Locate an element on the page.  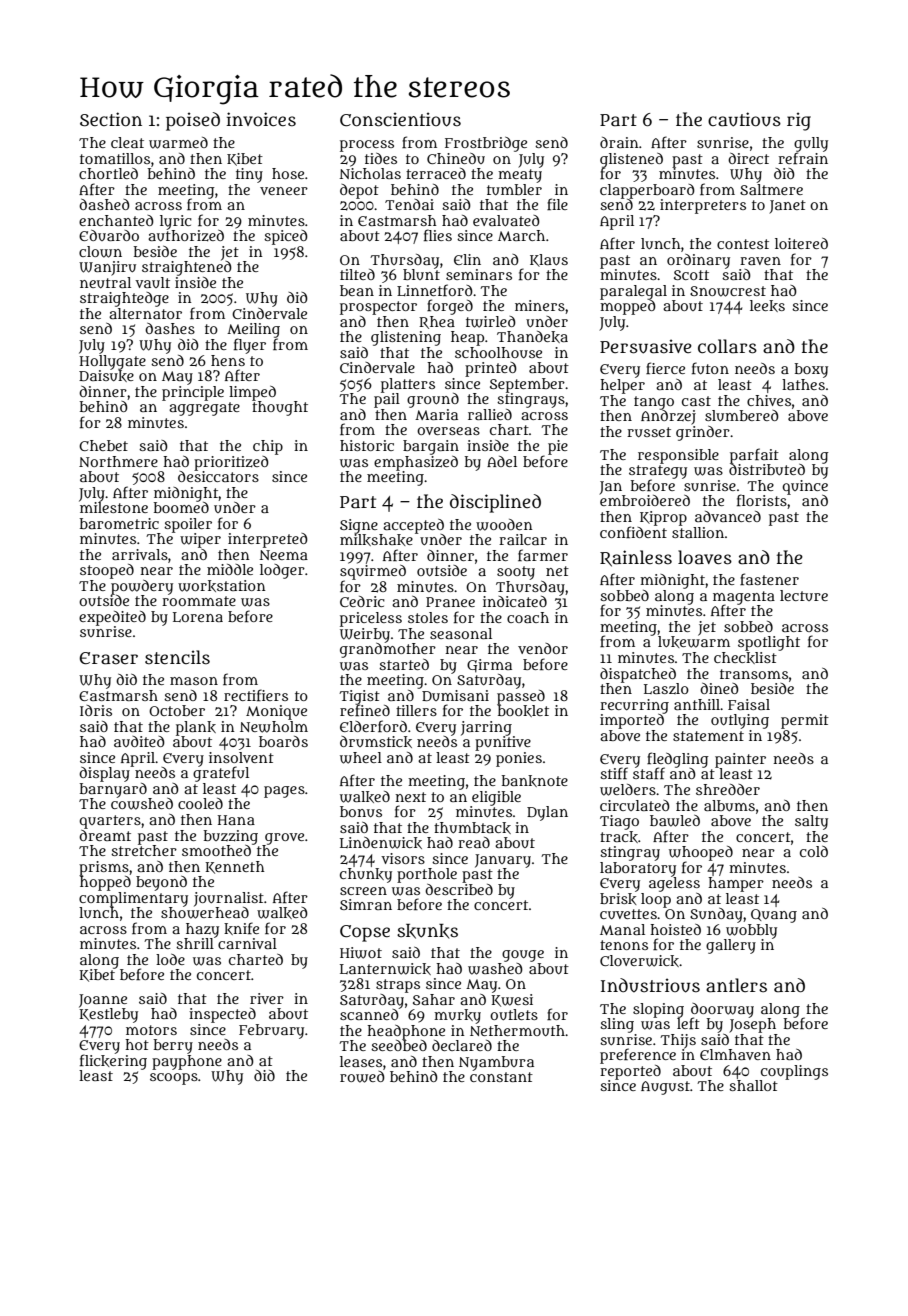
Section is located at coordinates (111, 119).
